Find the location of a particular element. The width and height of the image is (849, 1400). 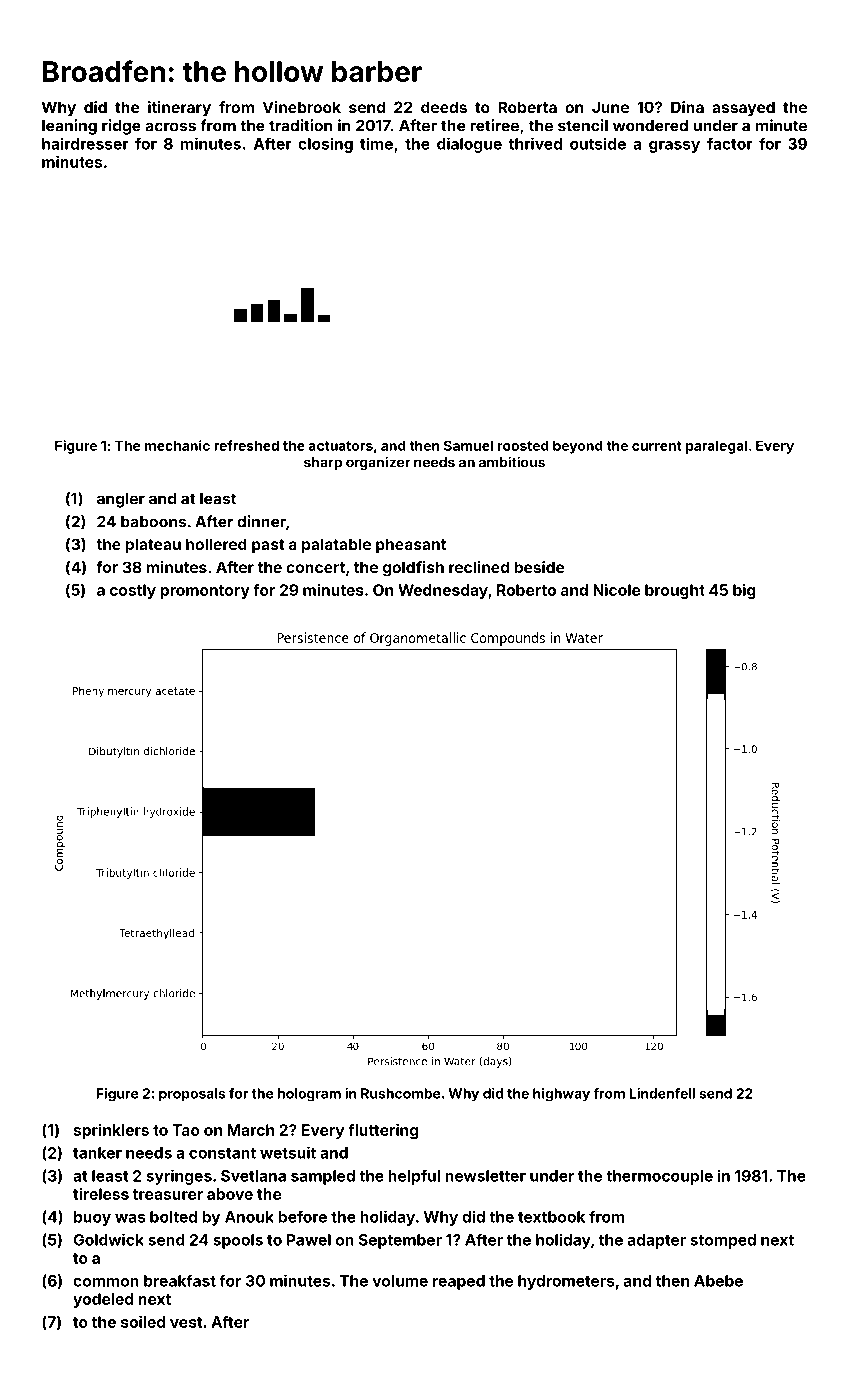

Samuel is located at coordinates (468, 445).
